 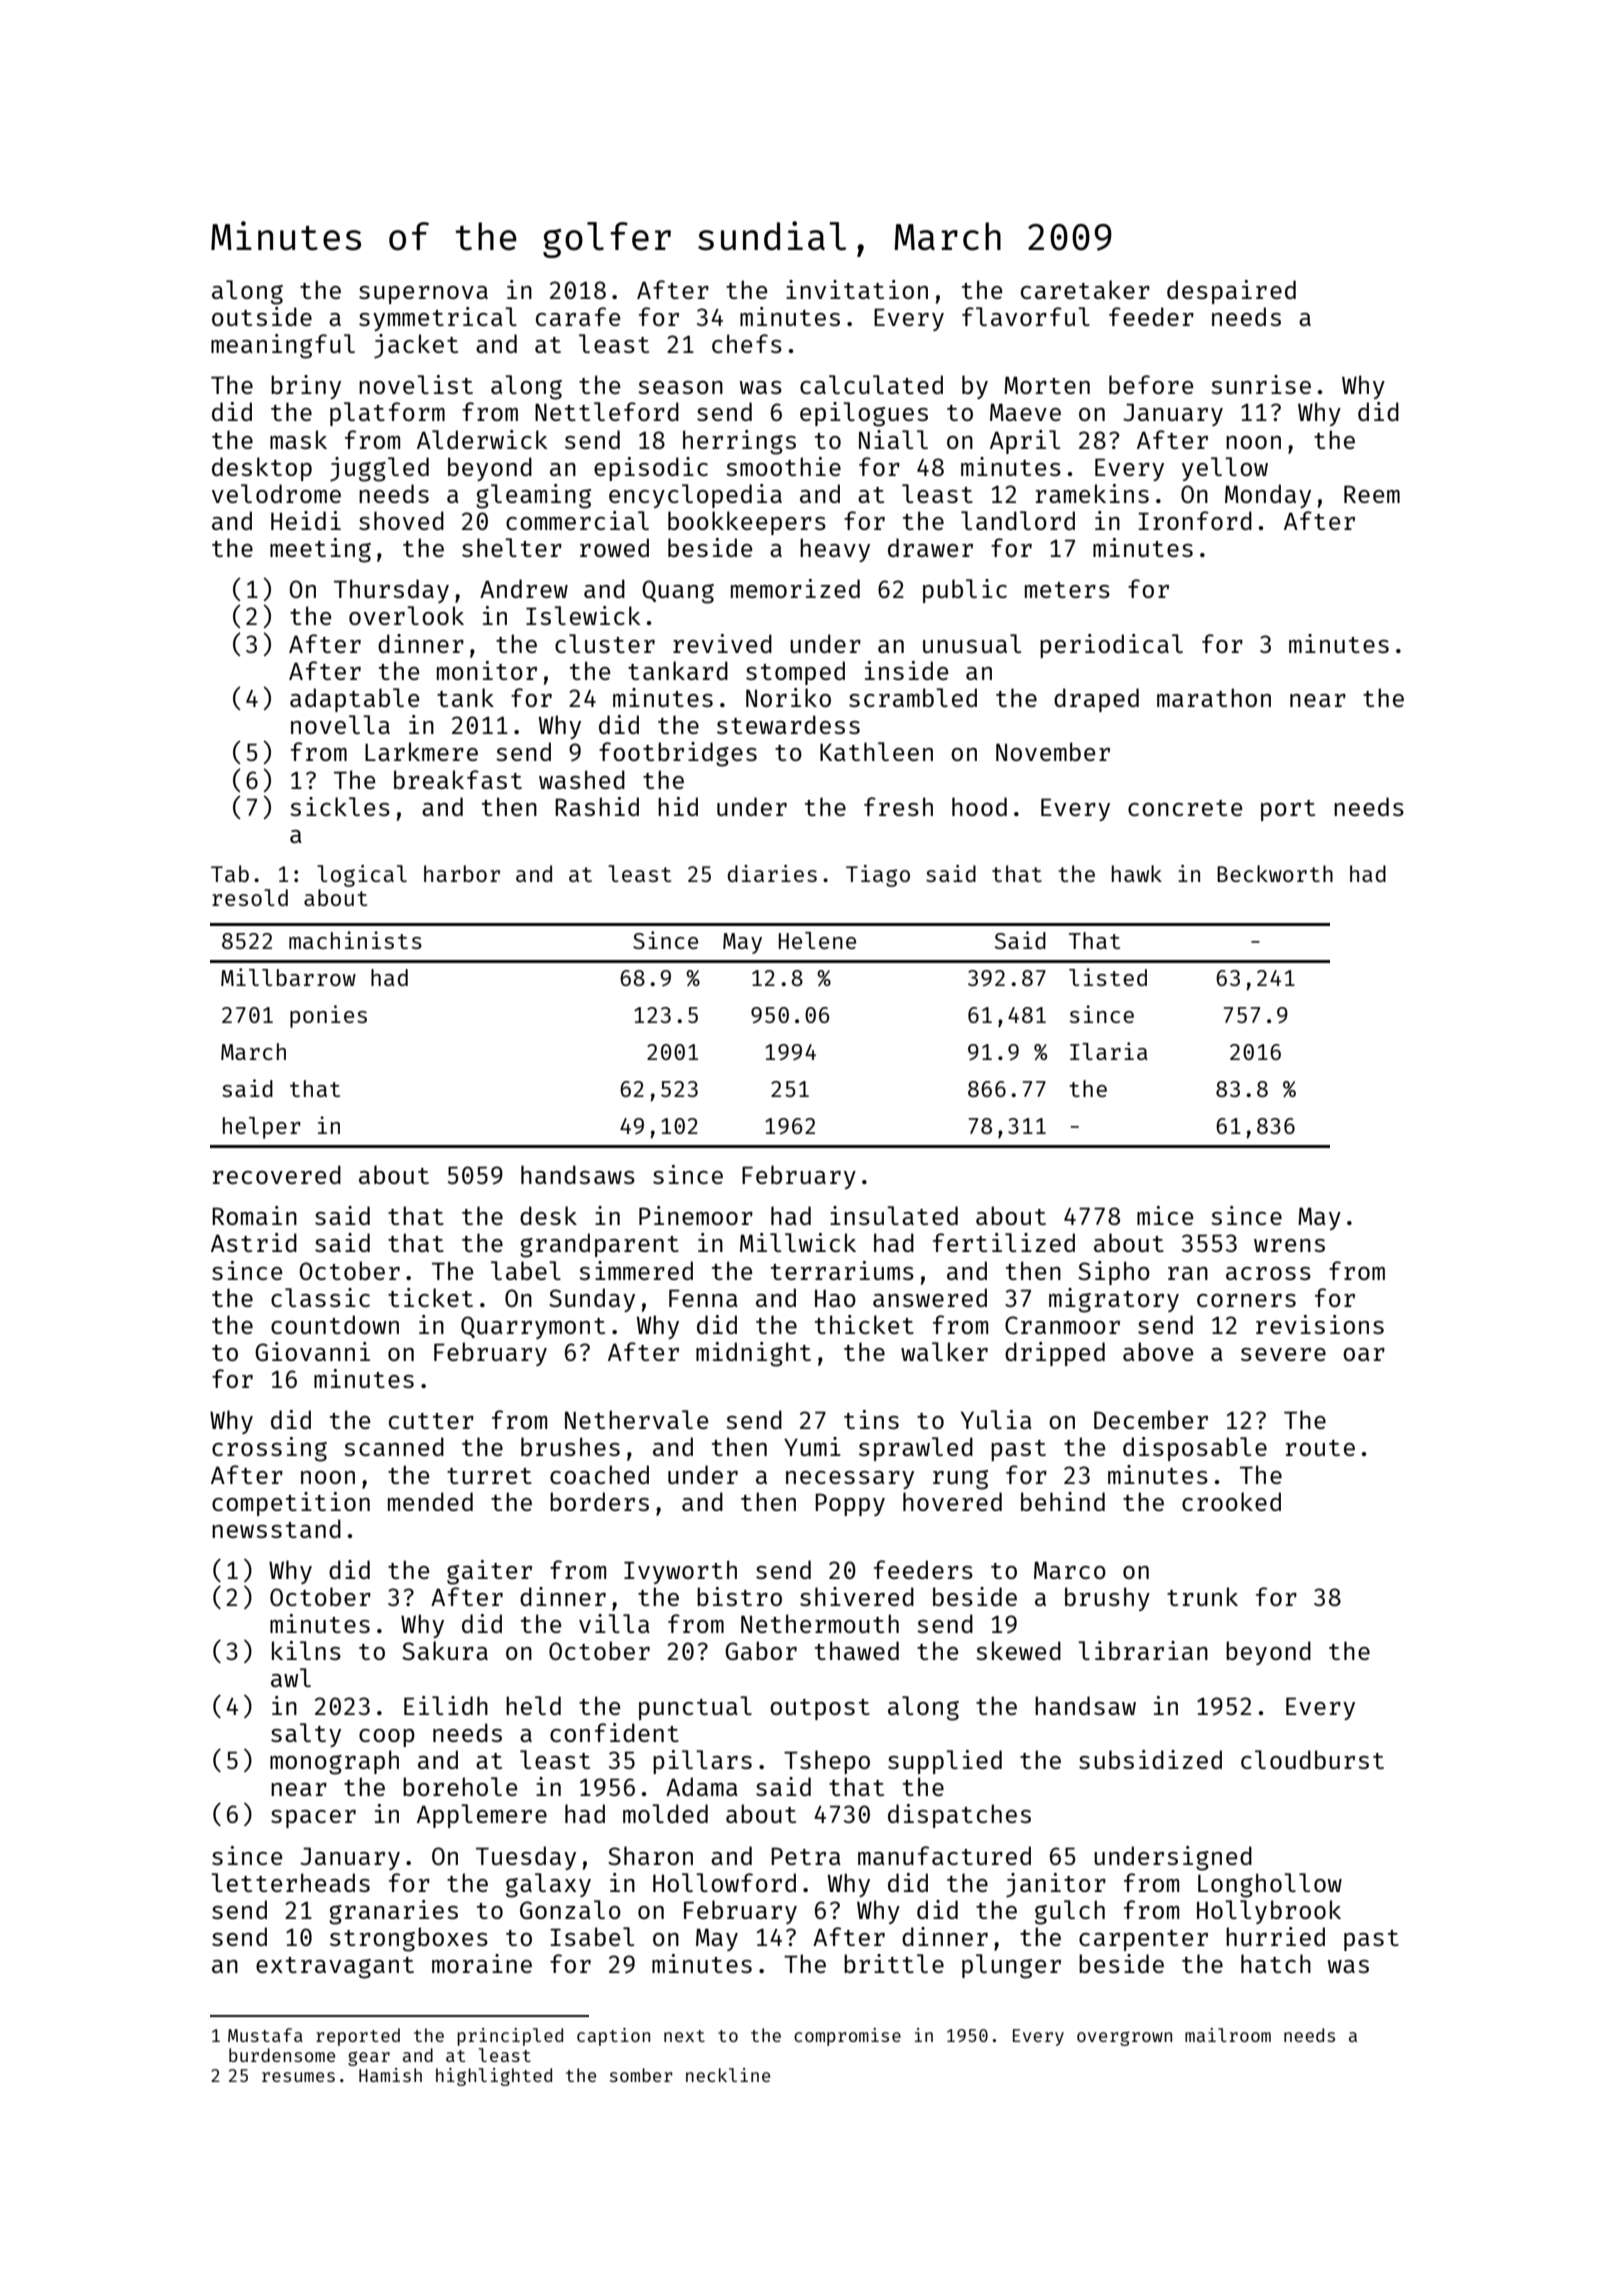 I want to click on harbor, so click(x=462, y=873).
